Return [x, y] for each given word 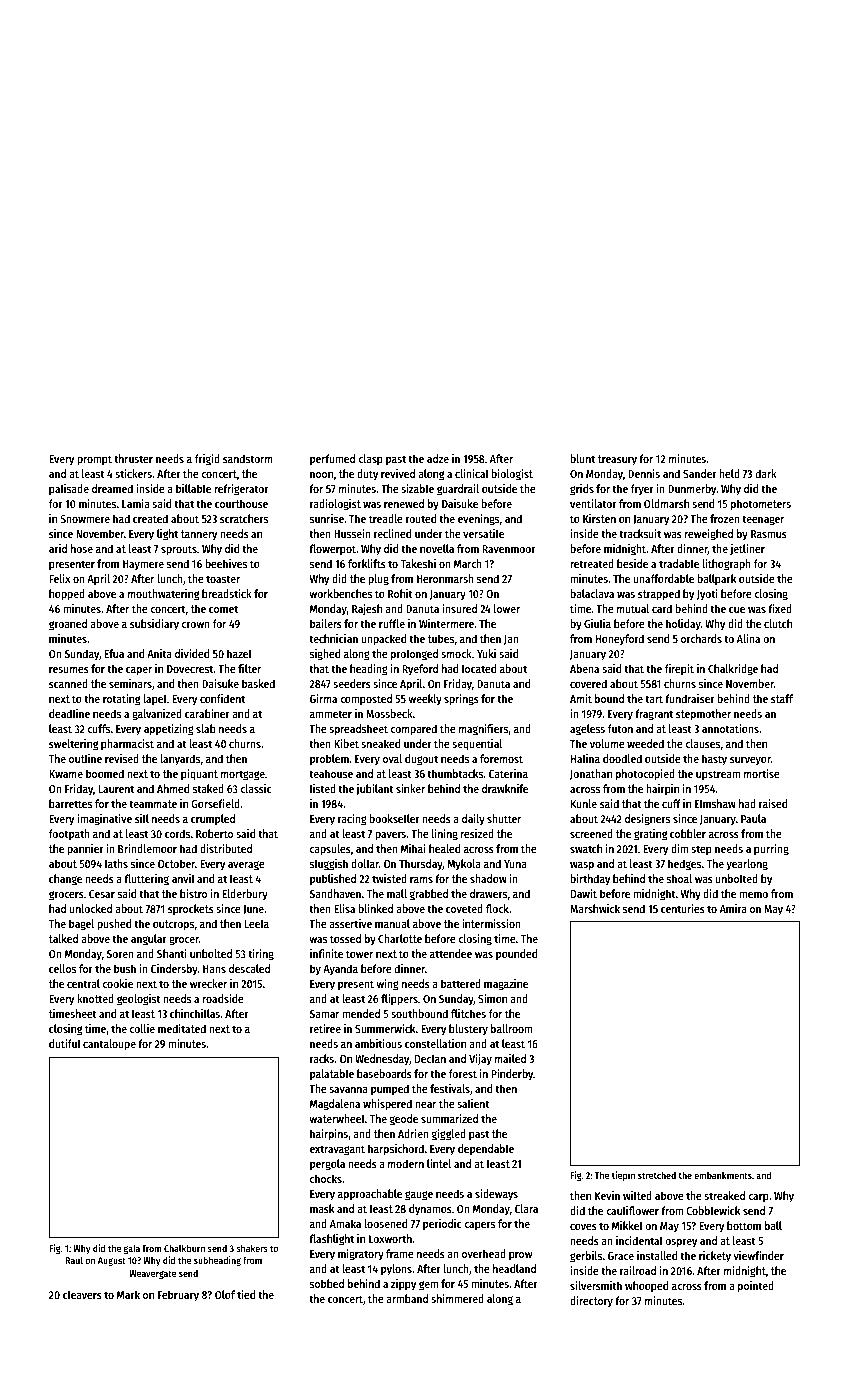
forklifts [367, 563]
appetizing [169, 730]
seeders [352, 683]
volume [607, 743]
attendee [451, 953]
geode [404, 1120]
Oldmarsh [666, 503]
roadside [223, 998]
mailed [510, 1058]
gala [132, 1249]
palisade [69, 490]
